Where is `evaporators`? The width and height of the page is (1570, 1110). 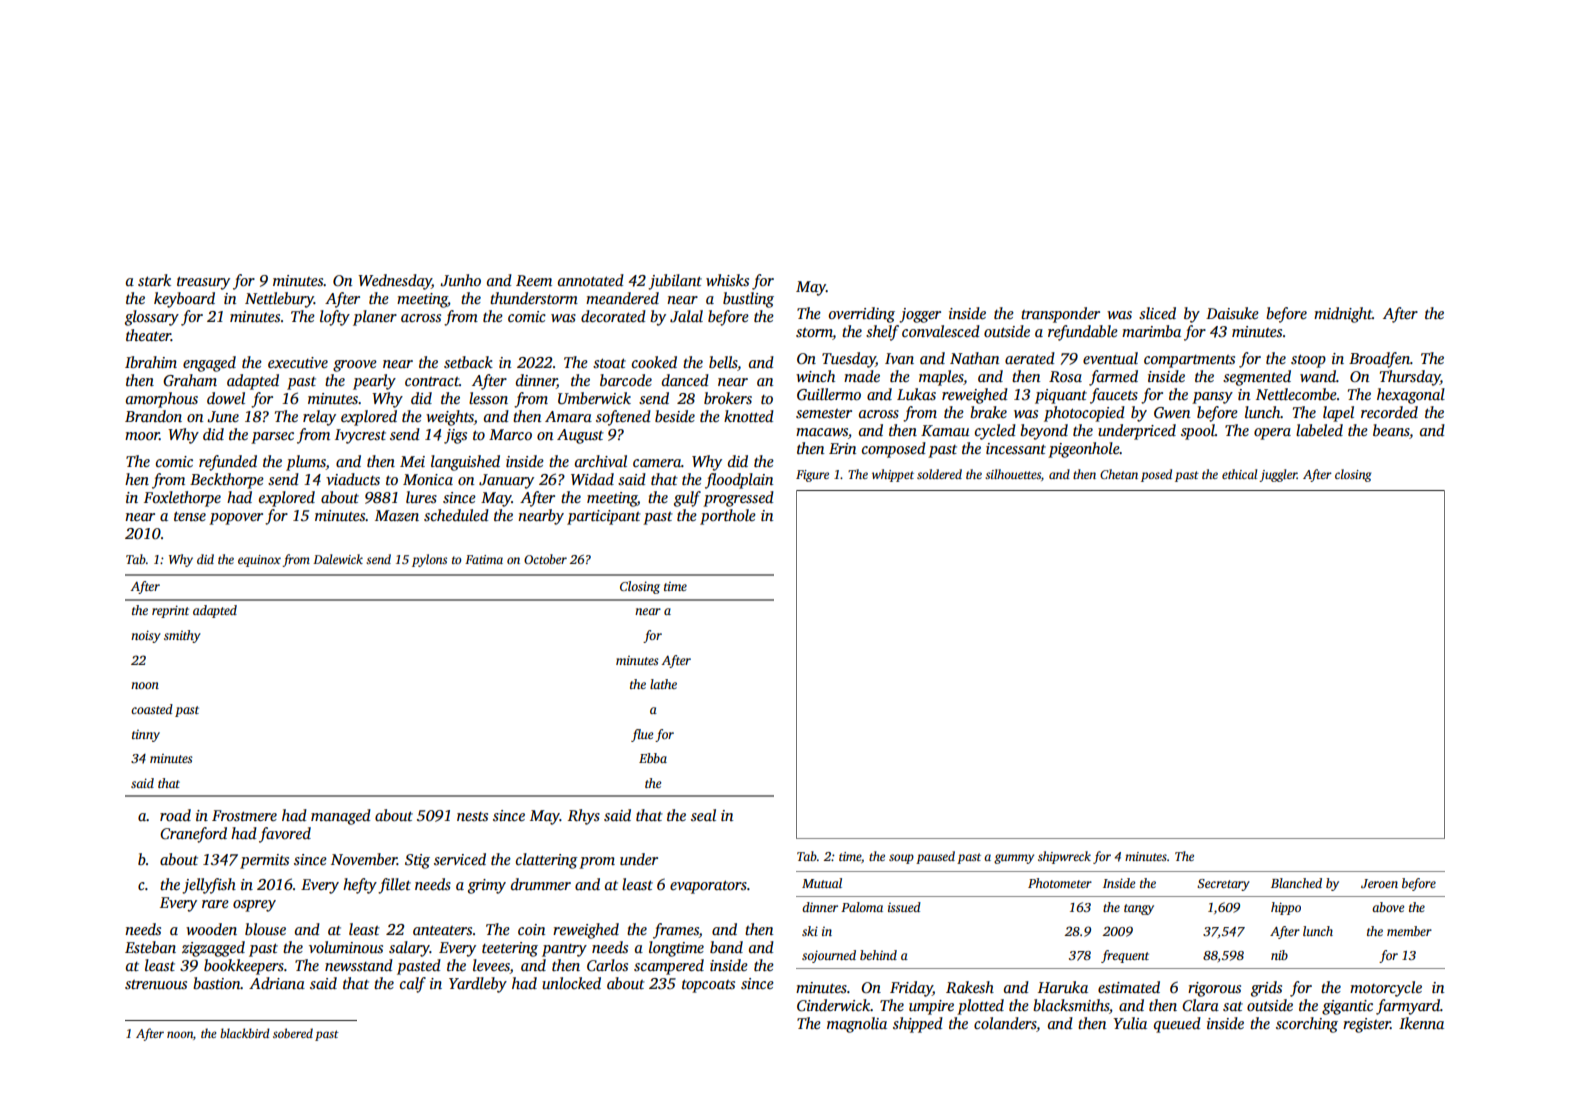 evaporators is located at coordinates (708, 887).
